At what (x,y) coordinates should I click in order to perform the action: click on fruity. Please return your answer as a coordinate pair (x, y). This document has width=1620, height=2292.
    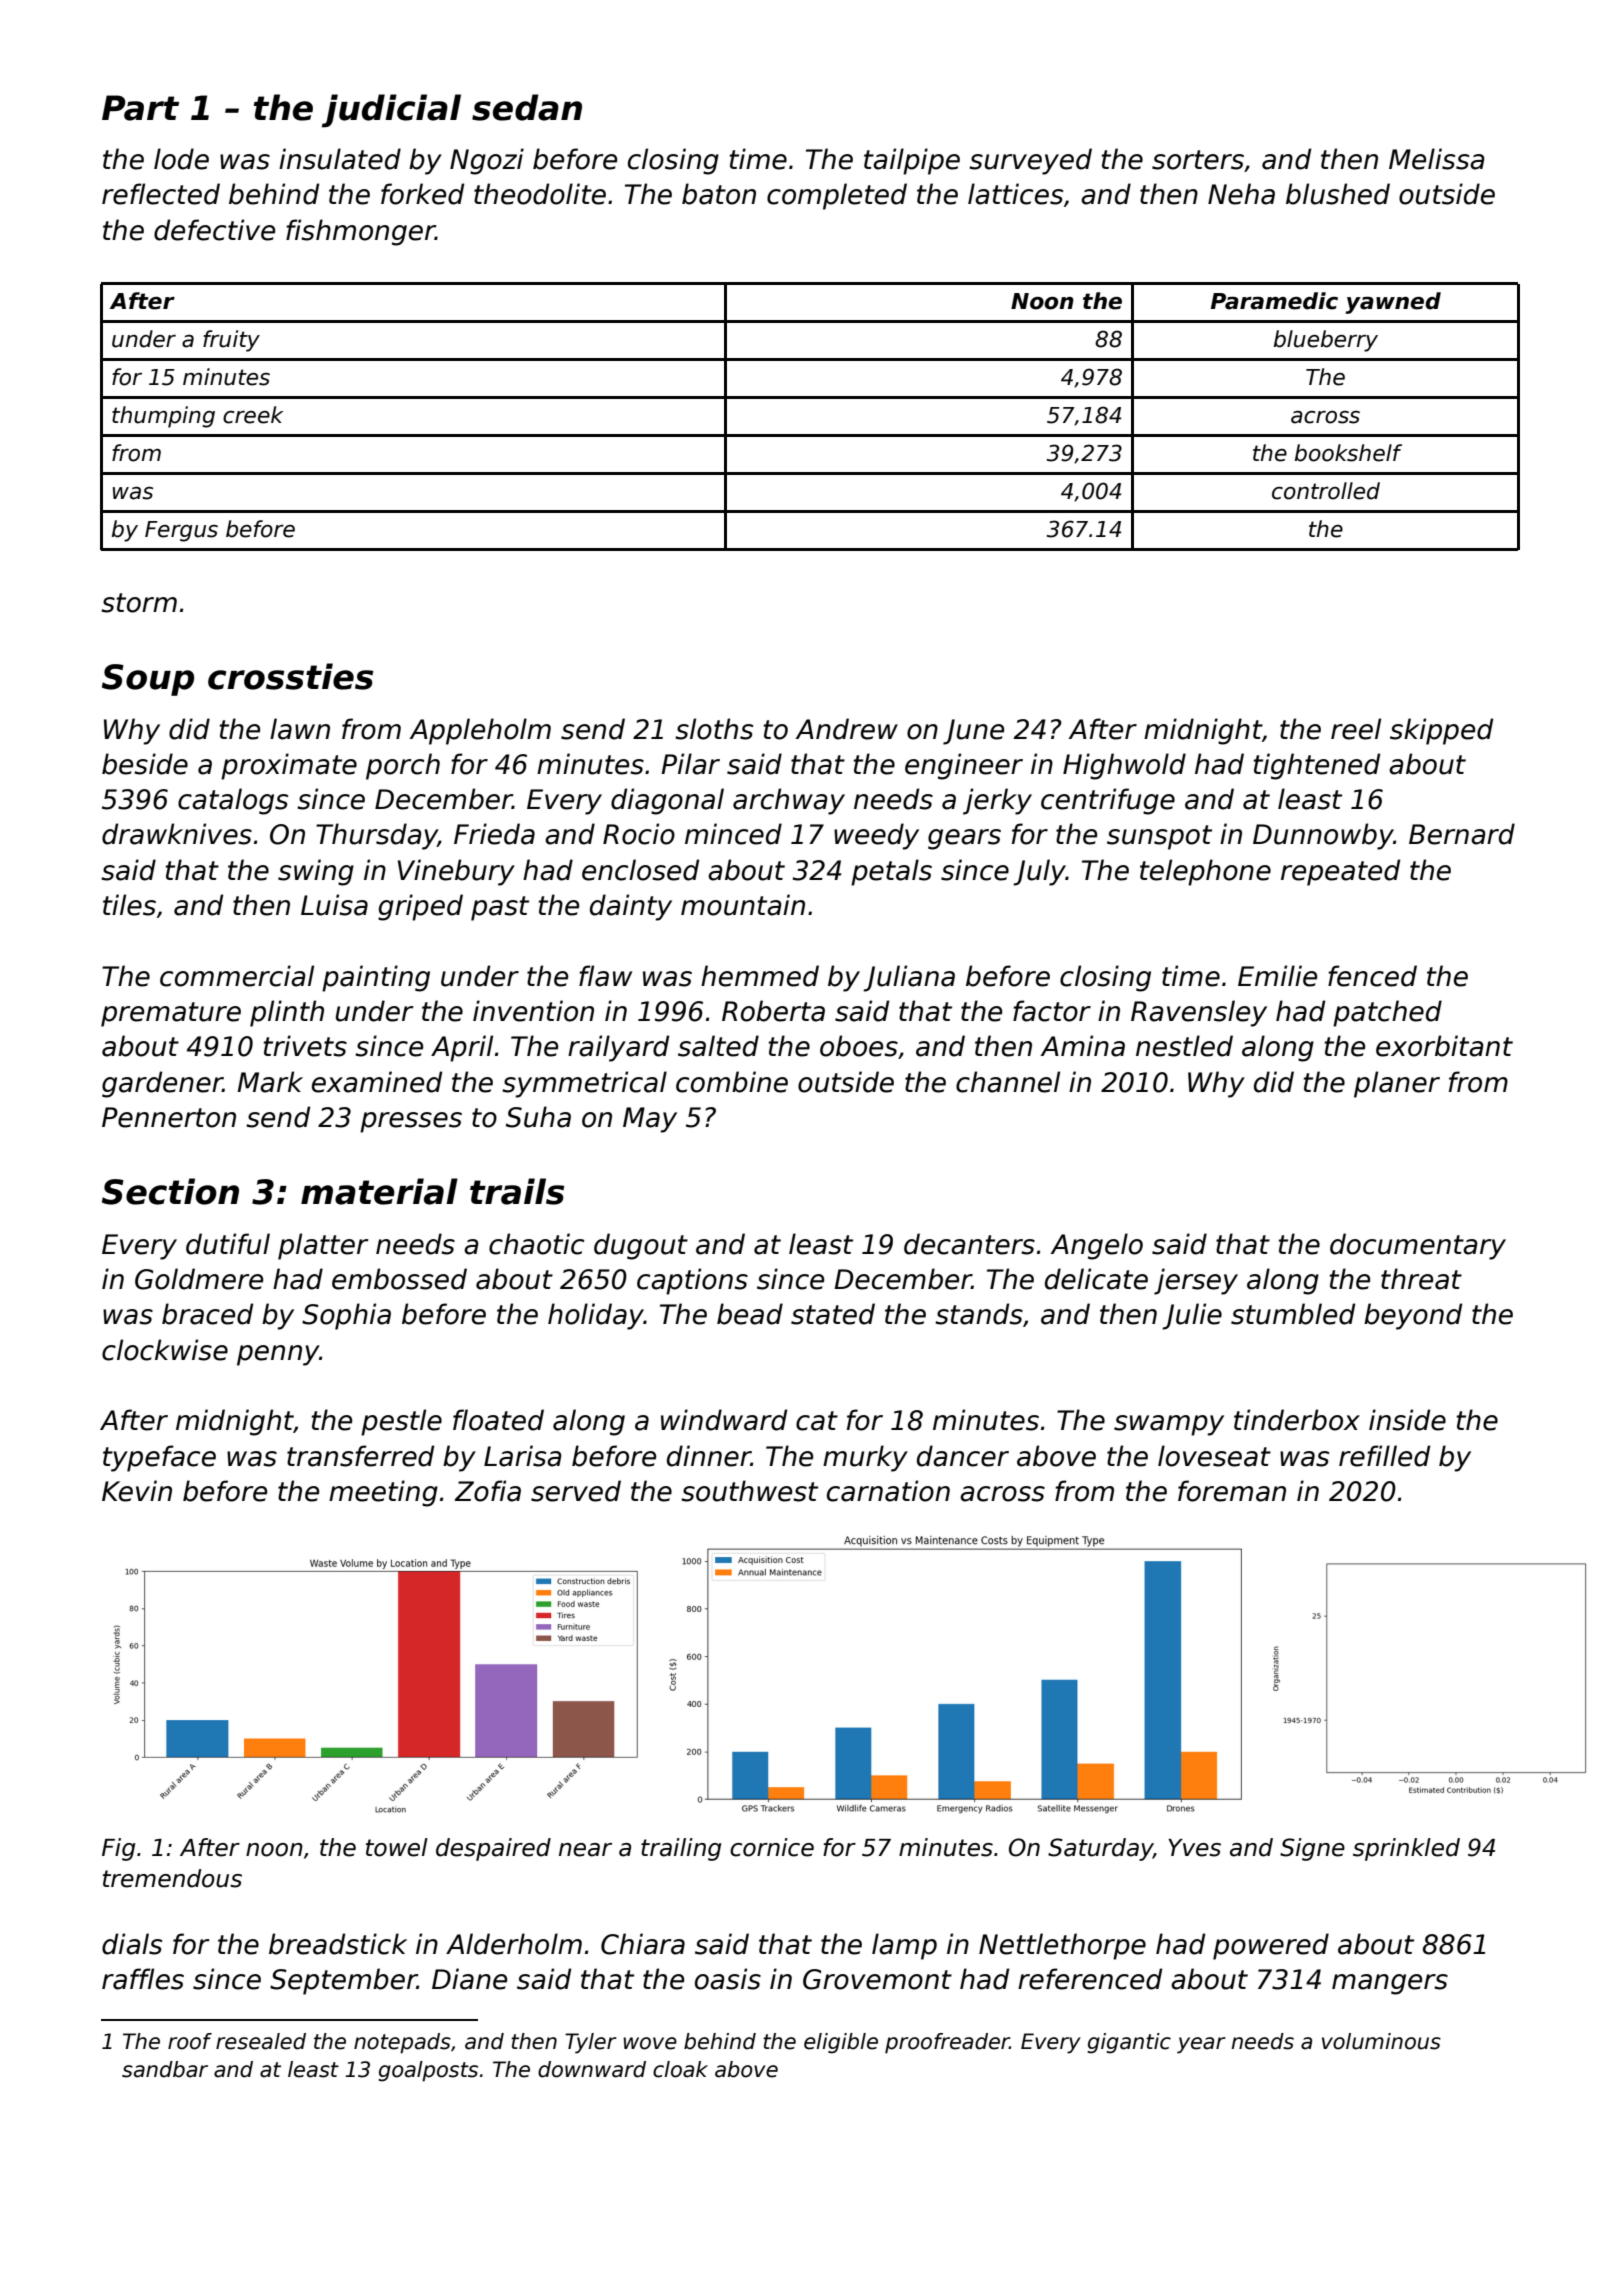
    Looking at the image, I should click on (231, 341).
